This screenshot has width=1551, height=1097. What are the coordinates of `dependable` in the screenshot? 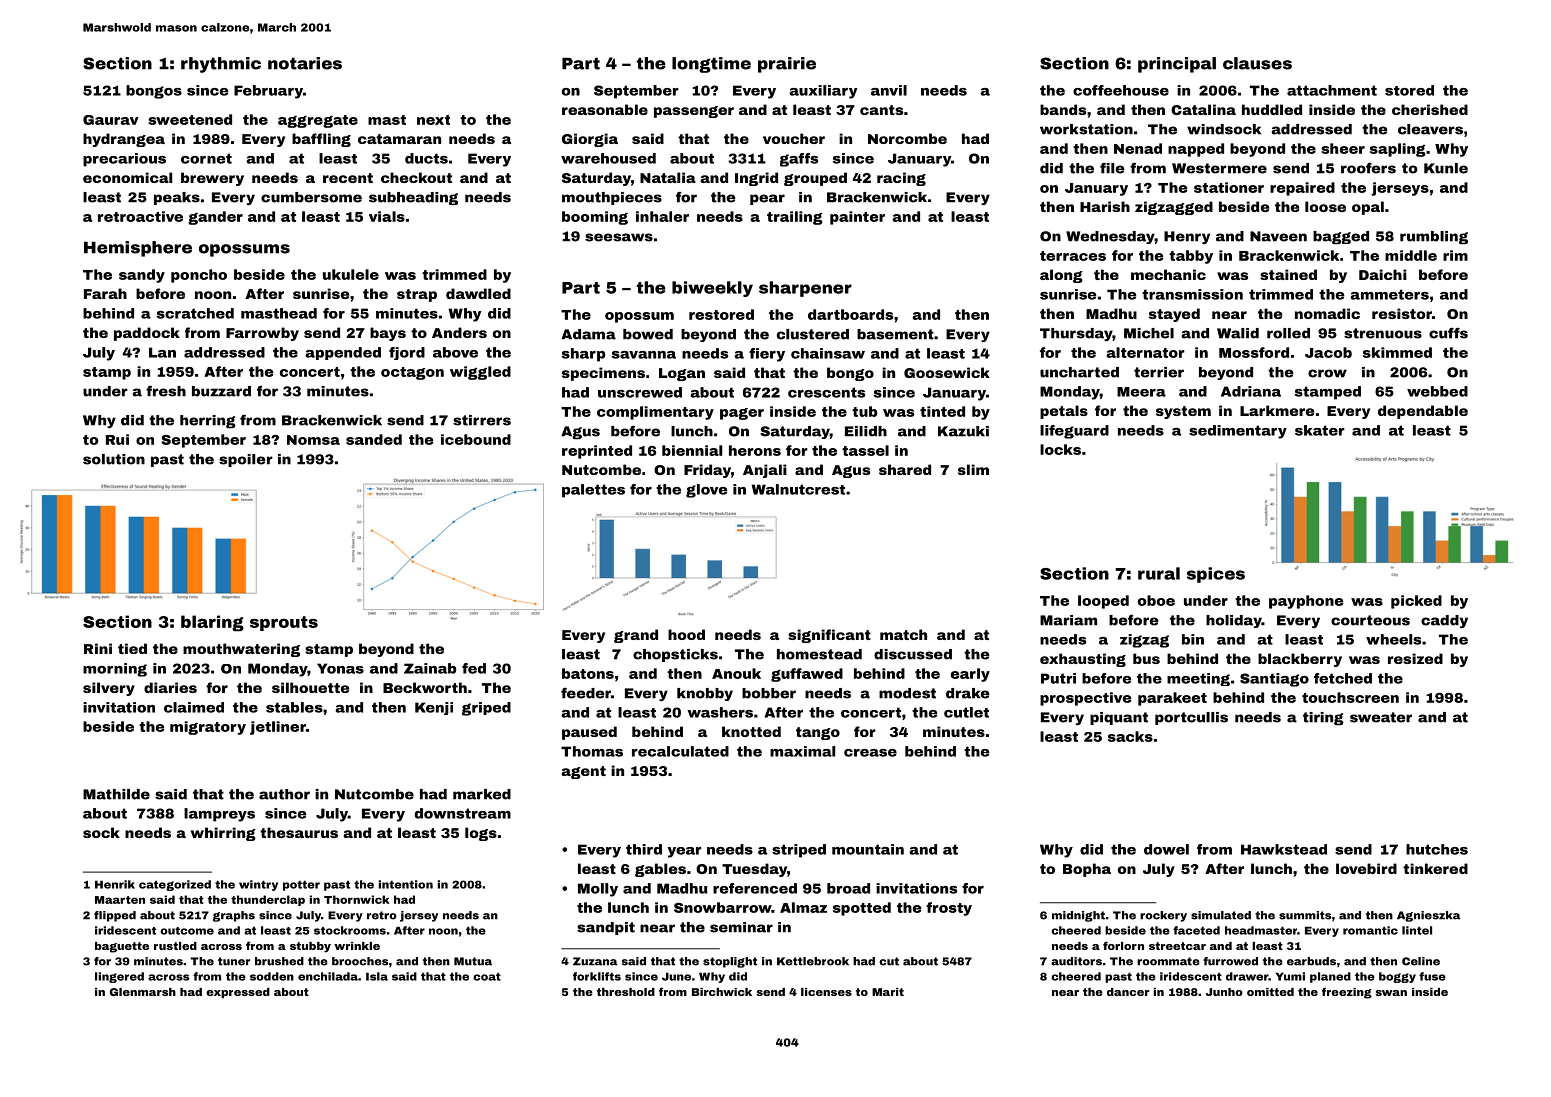 It's located at (1423, 412).
